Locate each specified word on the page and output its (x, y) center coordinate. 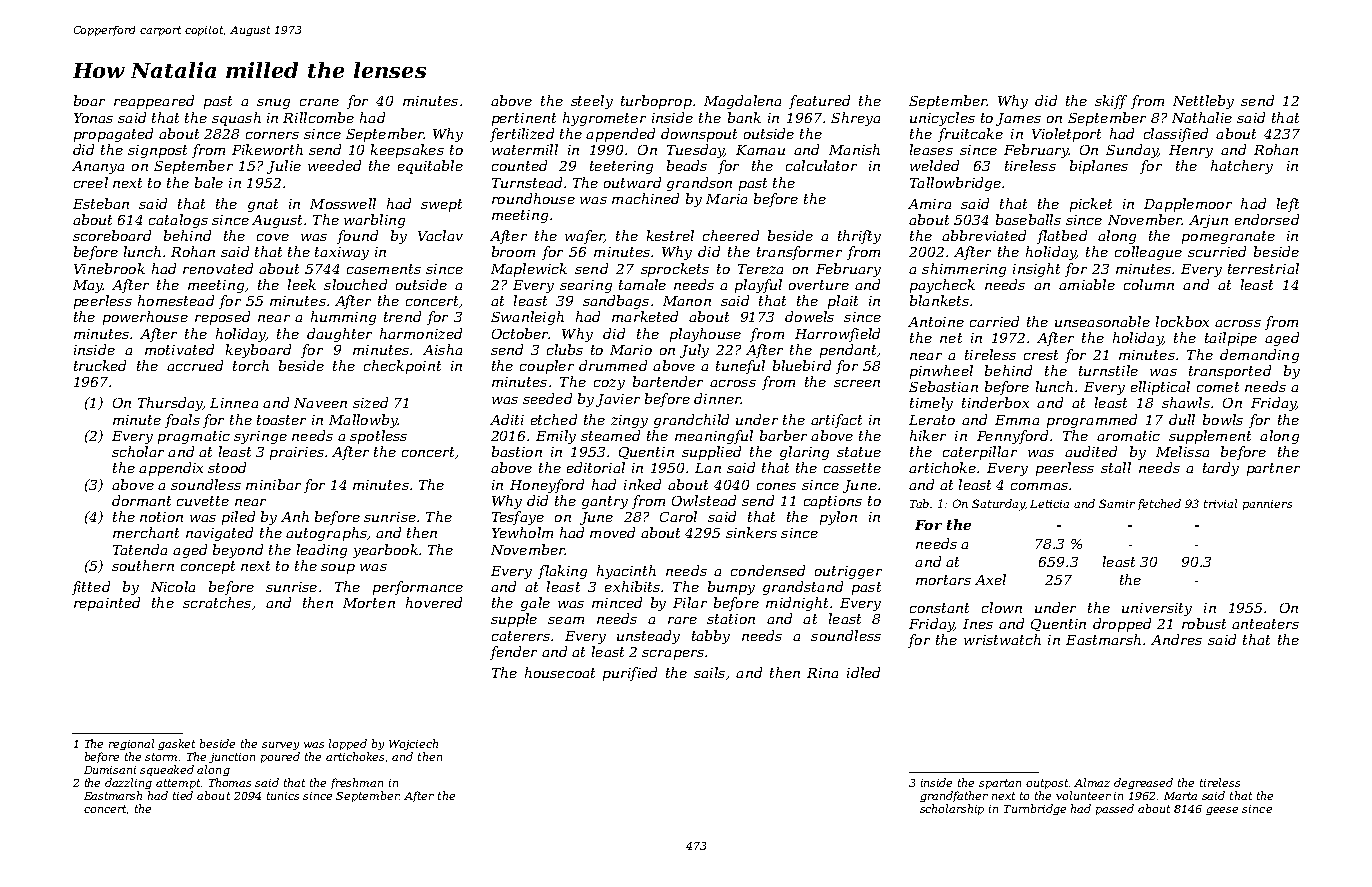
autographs (326, 534)
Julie (284, 167)
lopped (348, 744)
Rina (822, 673)
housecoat (560, 672)
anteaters (1265, 624)
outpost (1047, 784)
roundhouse (533, 198)
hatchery (1242, 167)
